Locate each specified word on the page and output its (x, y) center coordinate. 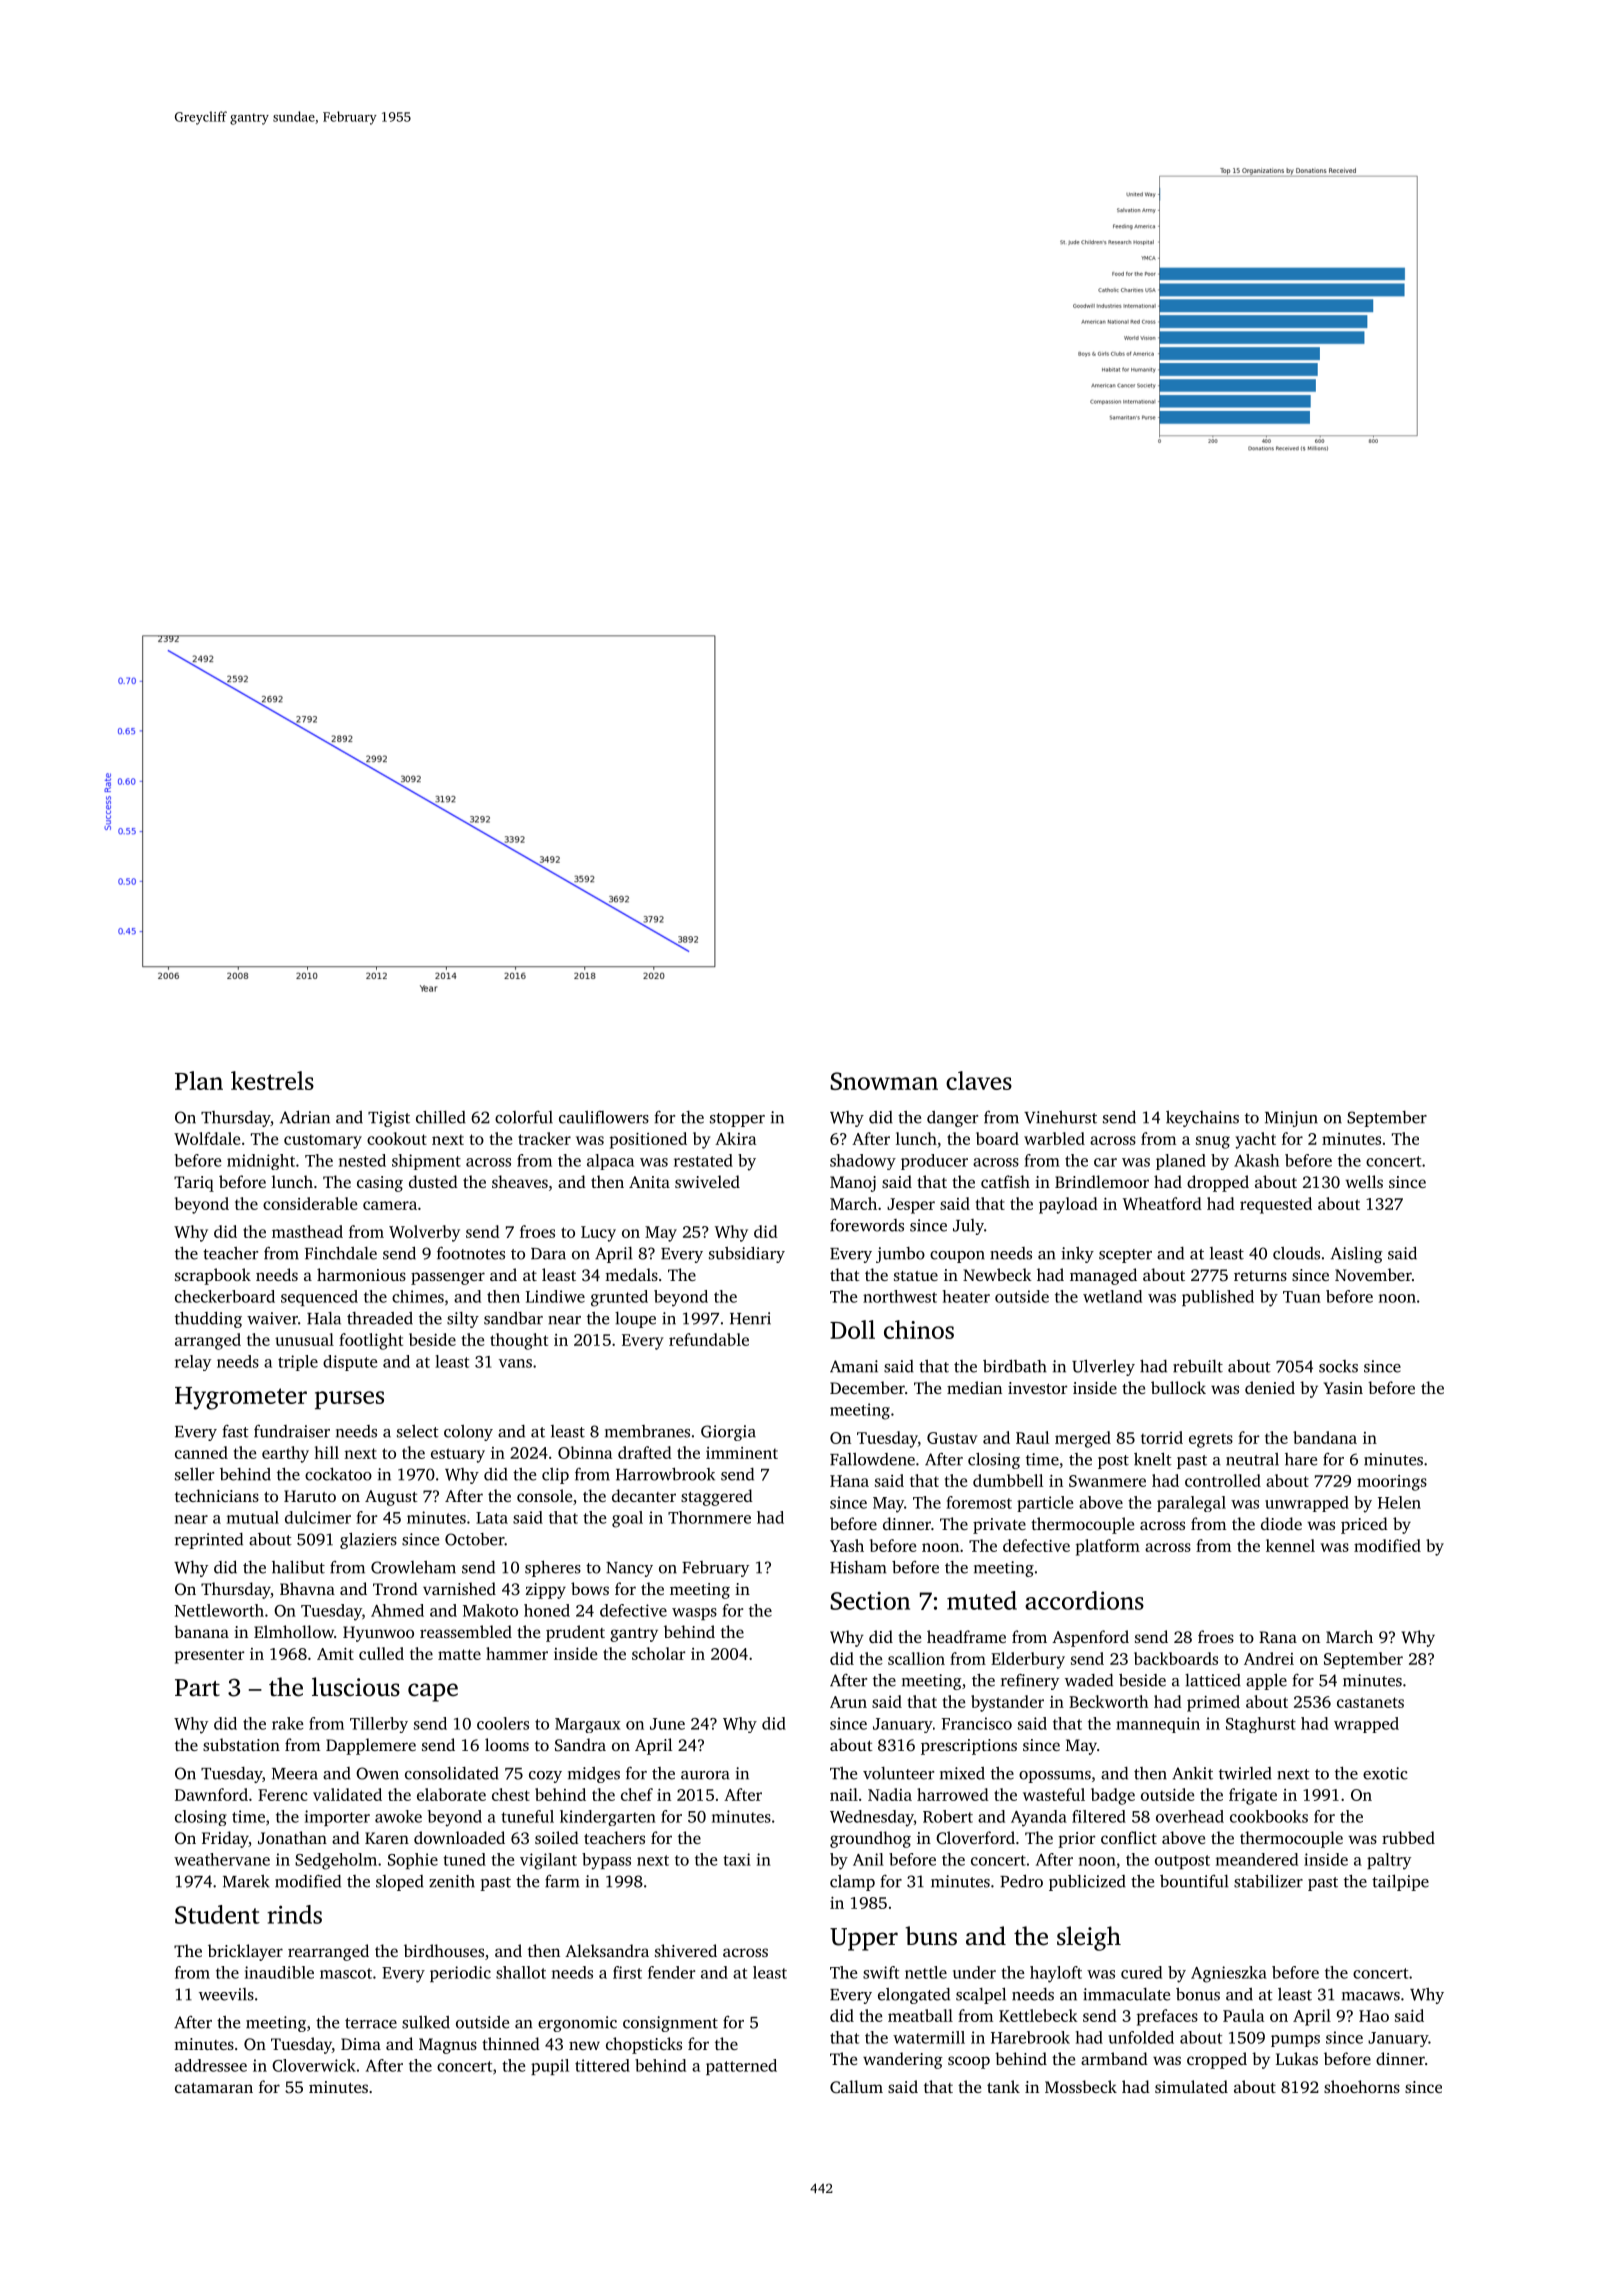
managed (1103, 1276)
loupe (635, 1320)
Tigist (389, 1119)
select (418, 1431)
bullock (1178, 1387)
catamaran (214, 2088)
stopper (737, 1120)
